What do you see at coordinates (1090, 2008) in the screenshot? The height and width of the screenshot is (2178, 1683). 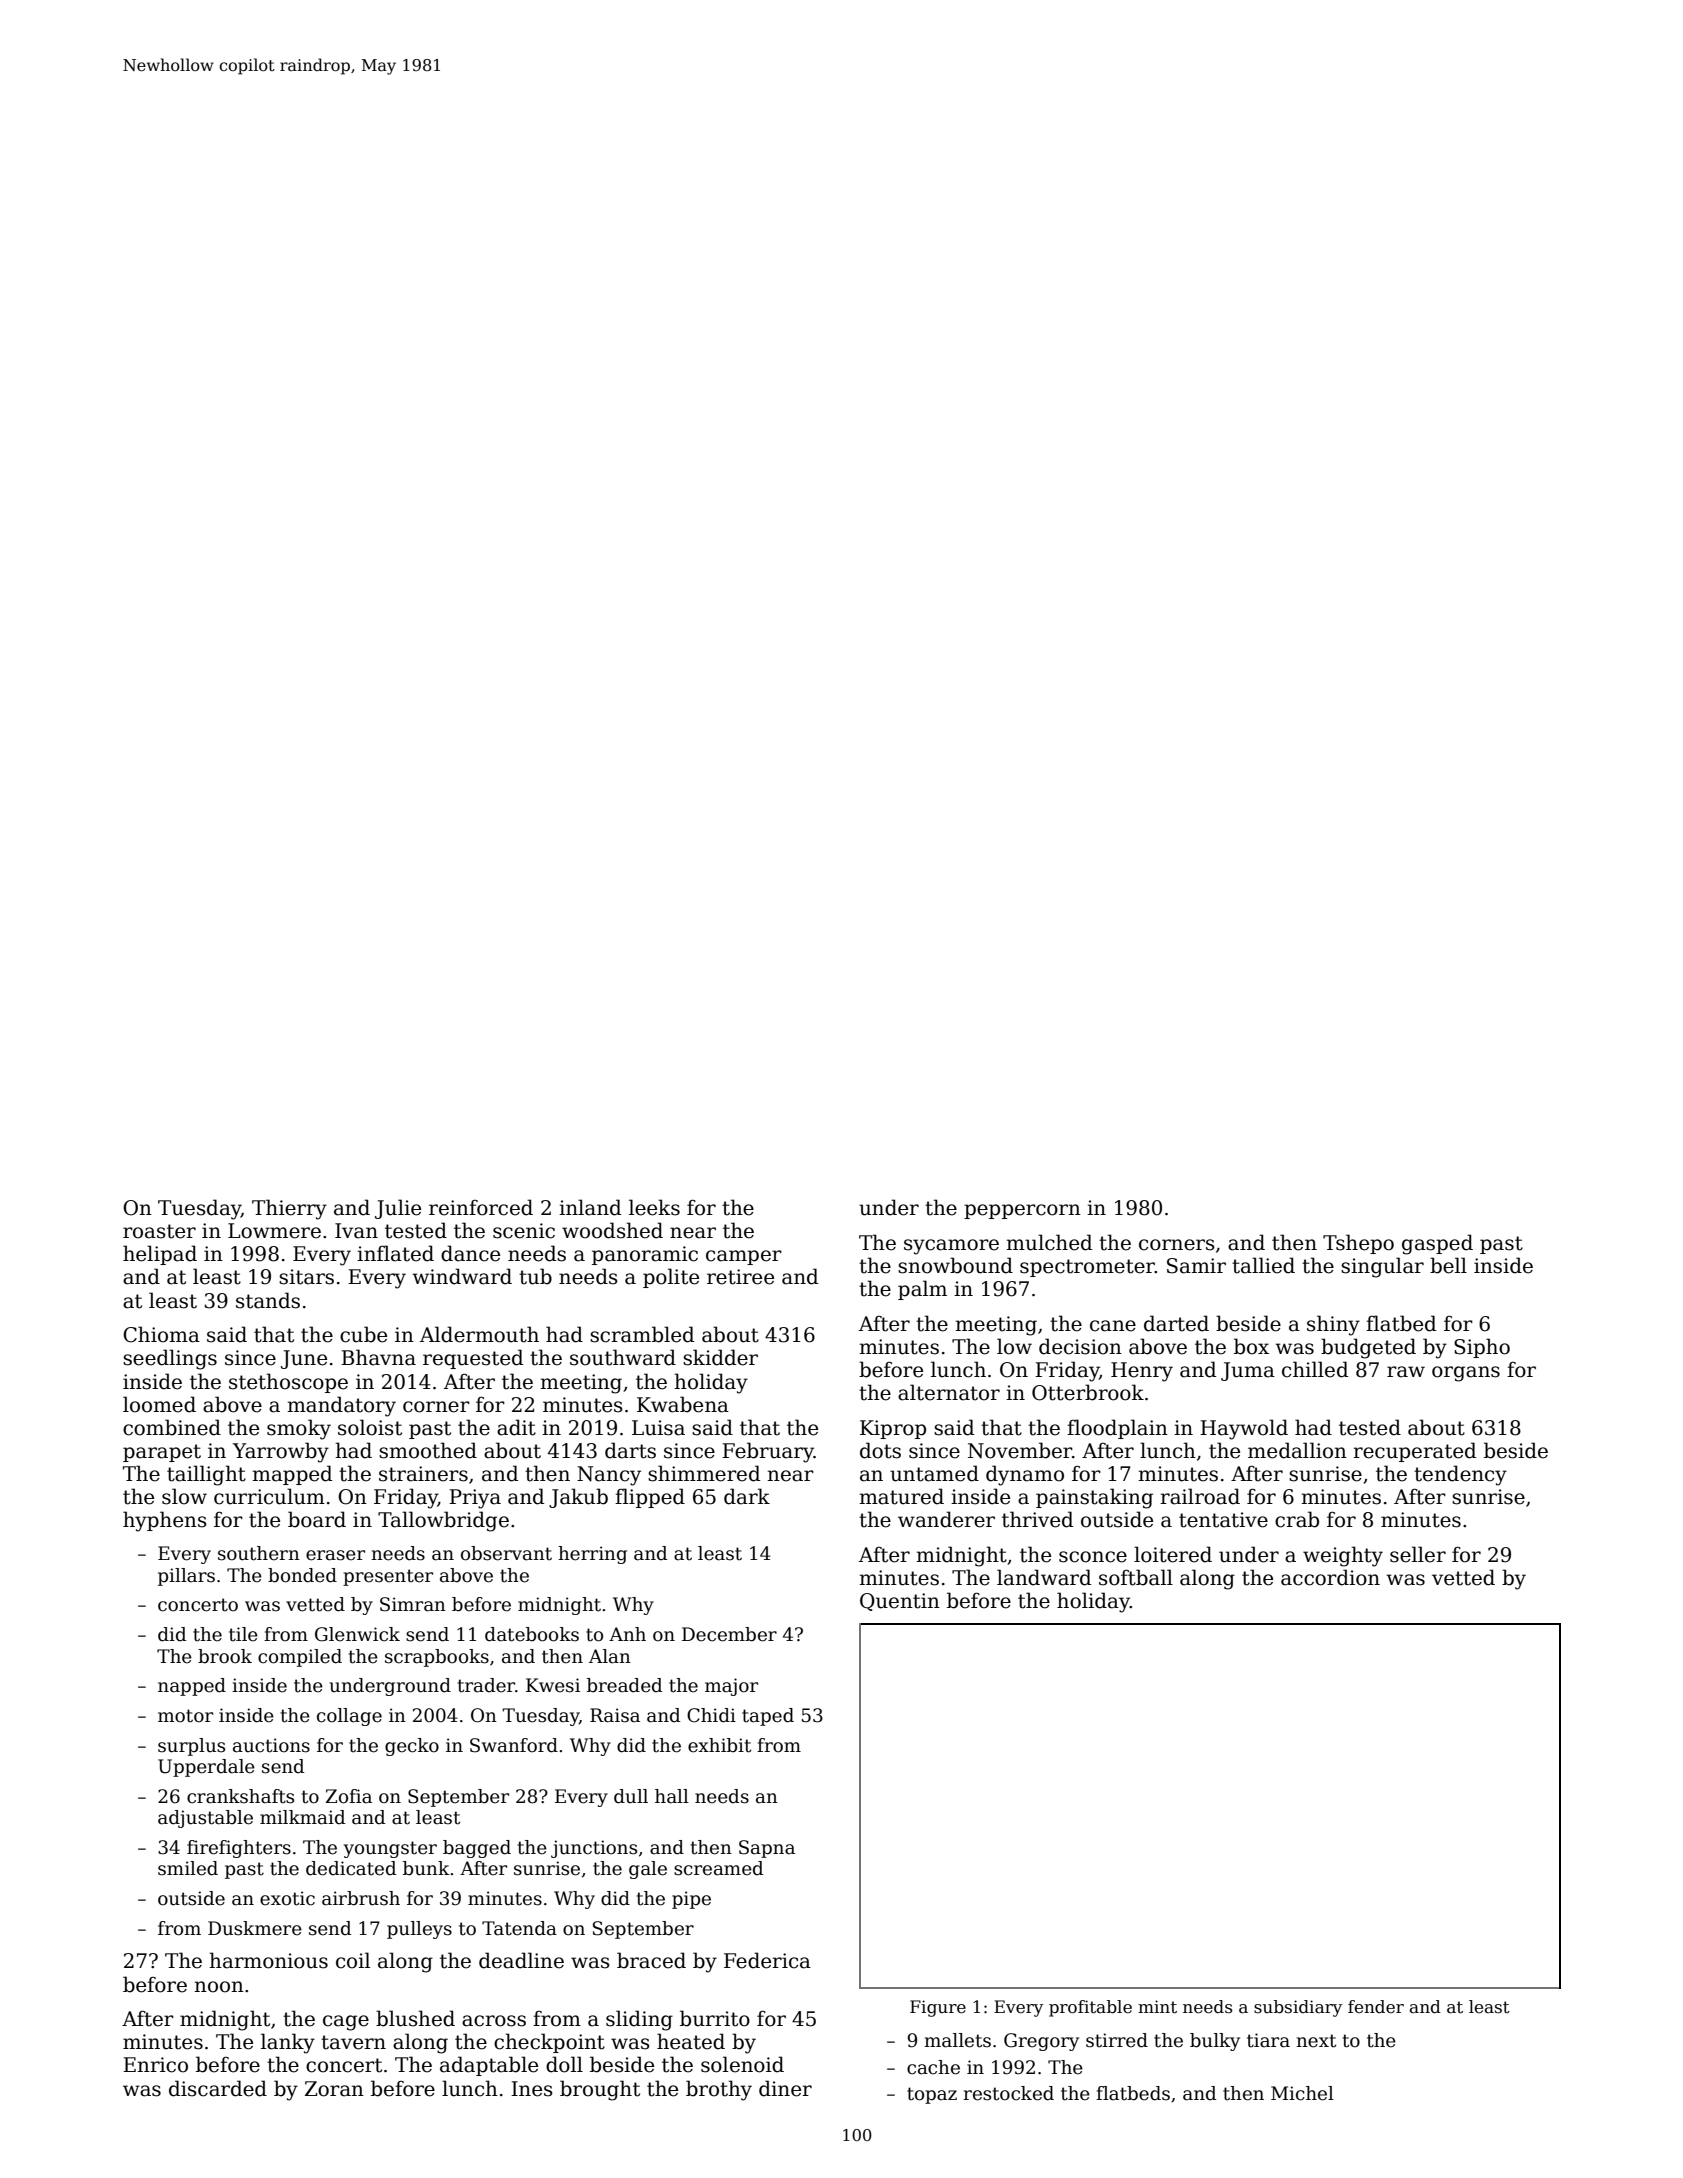 I see `profitable` at bounding box center [1090, 2008].
